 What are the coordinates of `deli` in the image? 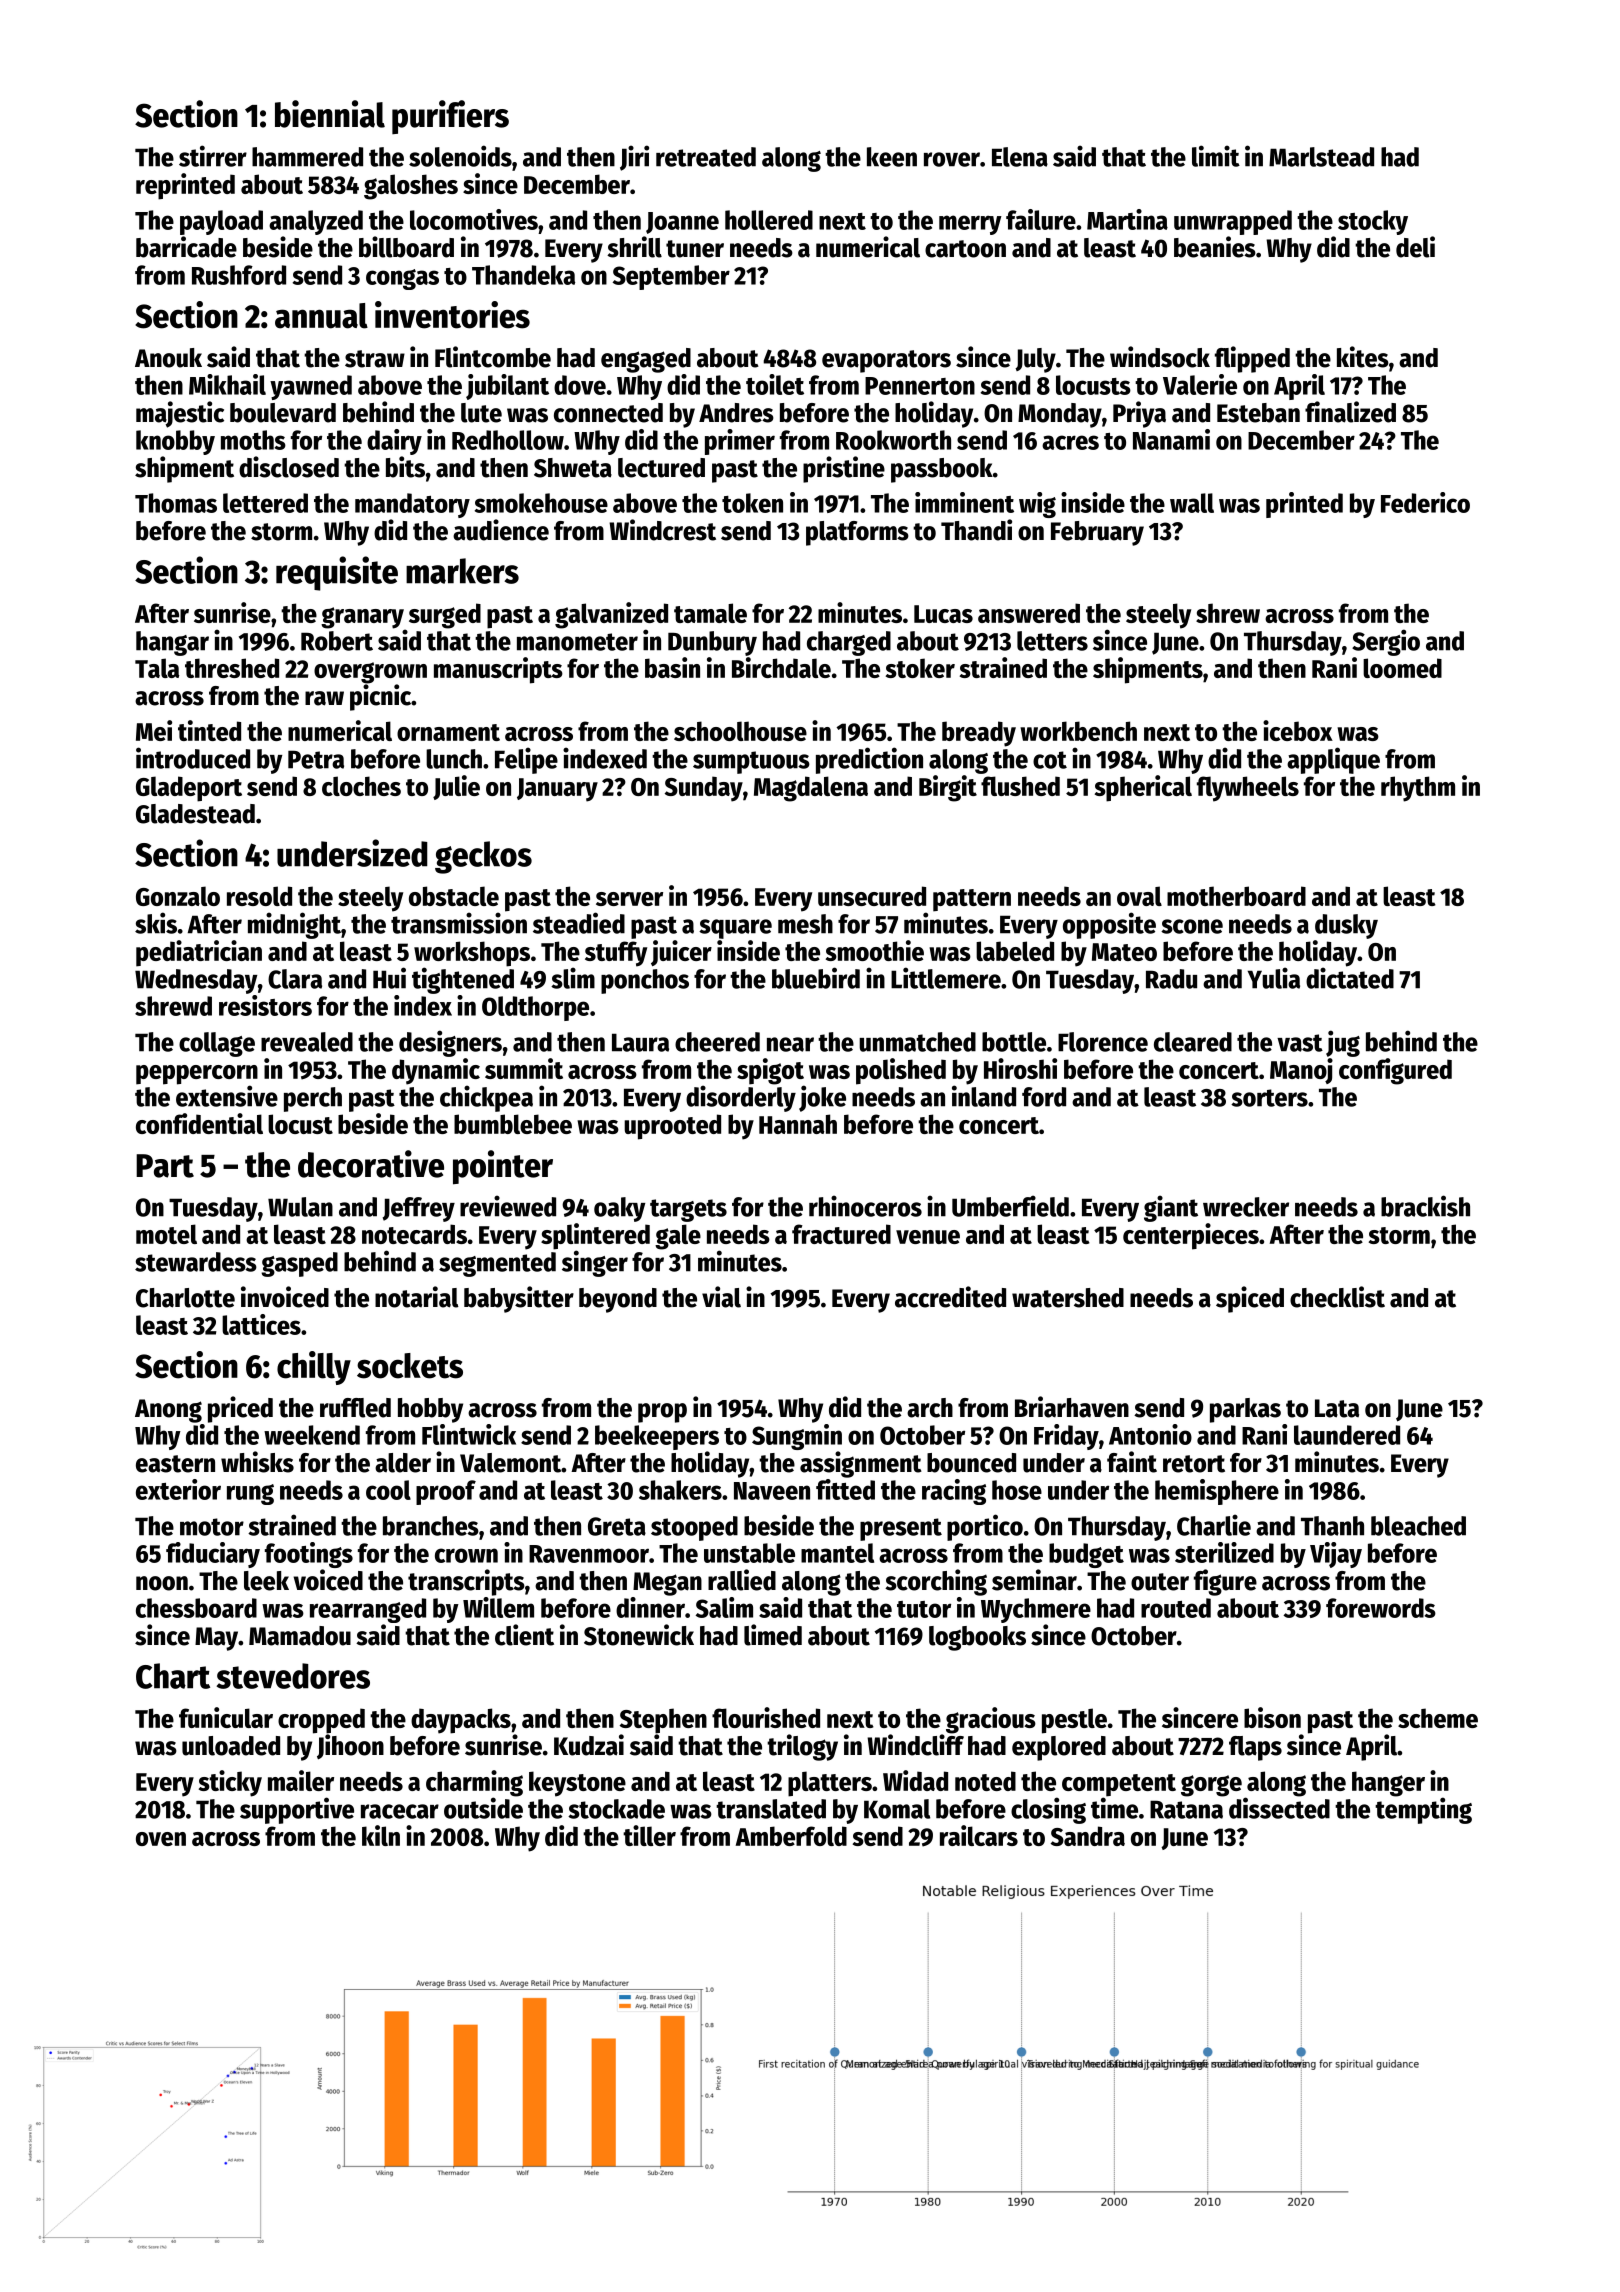 It's located at (1415, 247).
